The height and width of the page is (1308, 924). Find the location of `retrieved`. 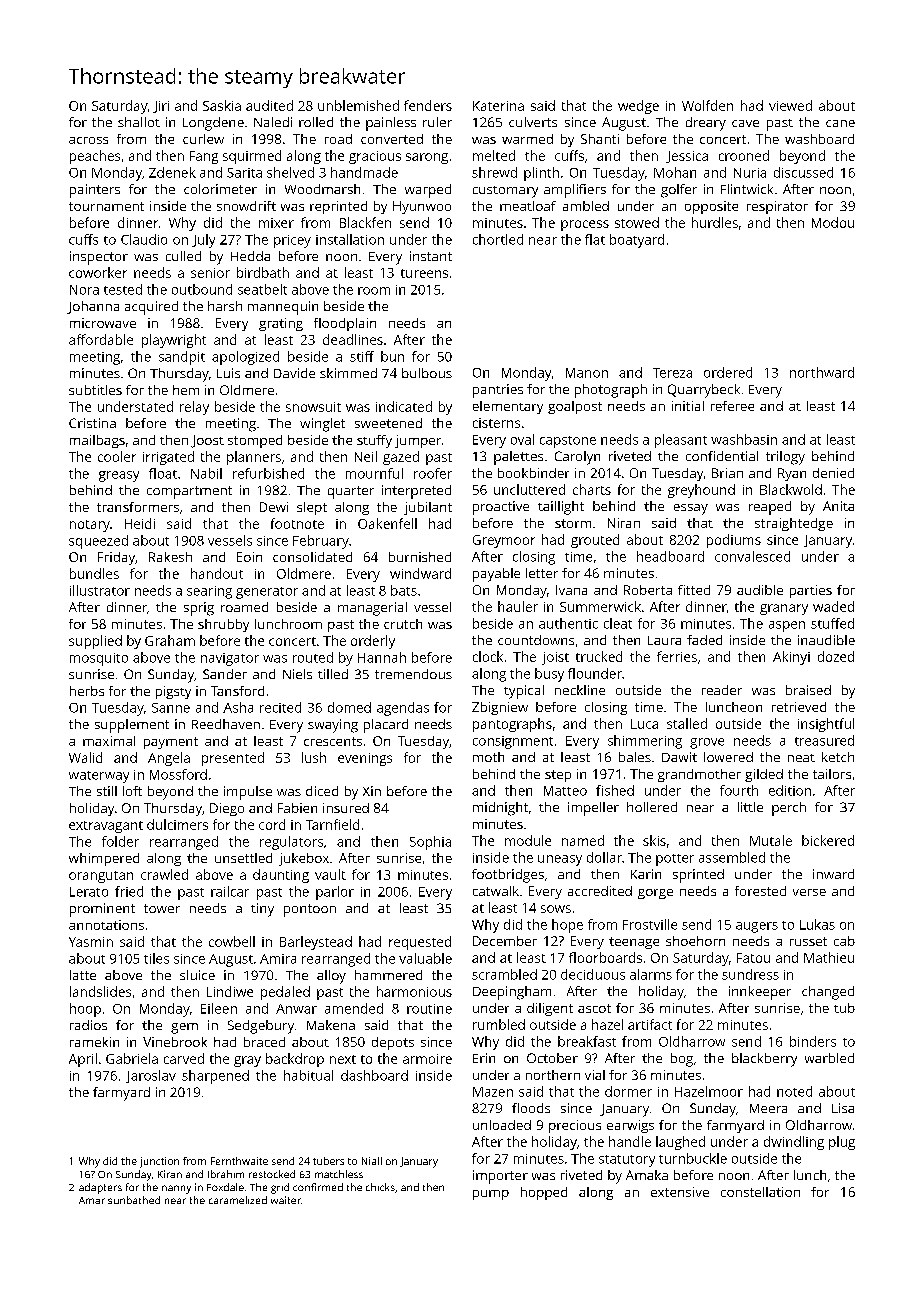

retrieved is located at coordinates (799, 707).
